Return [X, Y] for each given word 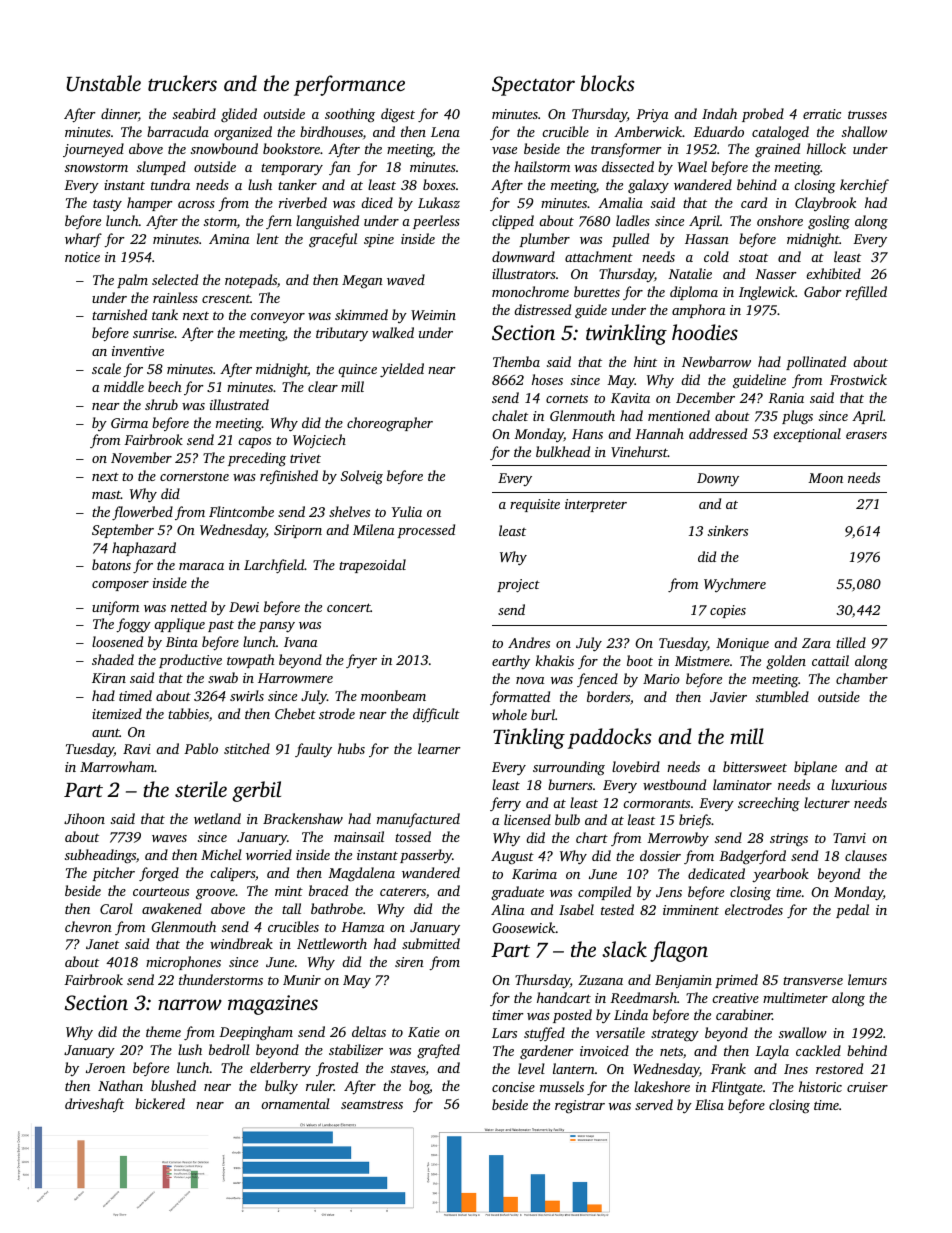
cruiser [867, 1087]
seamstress [372, 1104]
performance [349, 85]
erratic [822, 114]
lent [268, 238]
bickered [160, 1103]
